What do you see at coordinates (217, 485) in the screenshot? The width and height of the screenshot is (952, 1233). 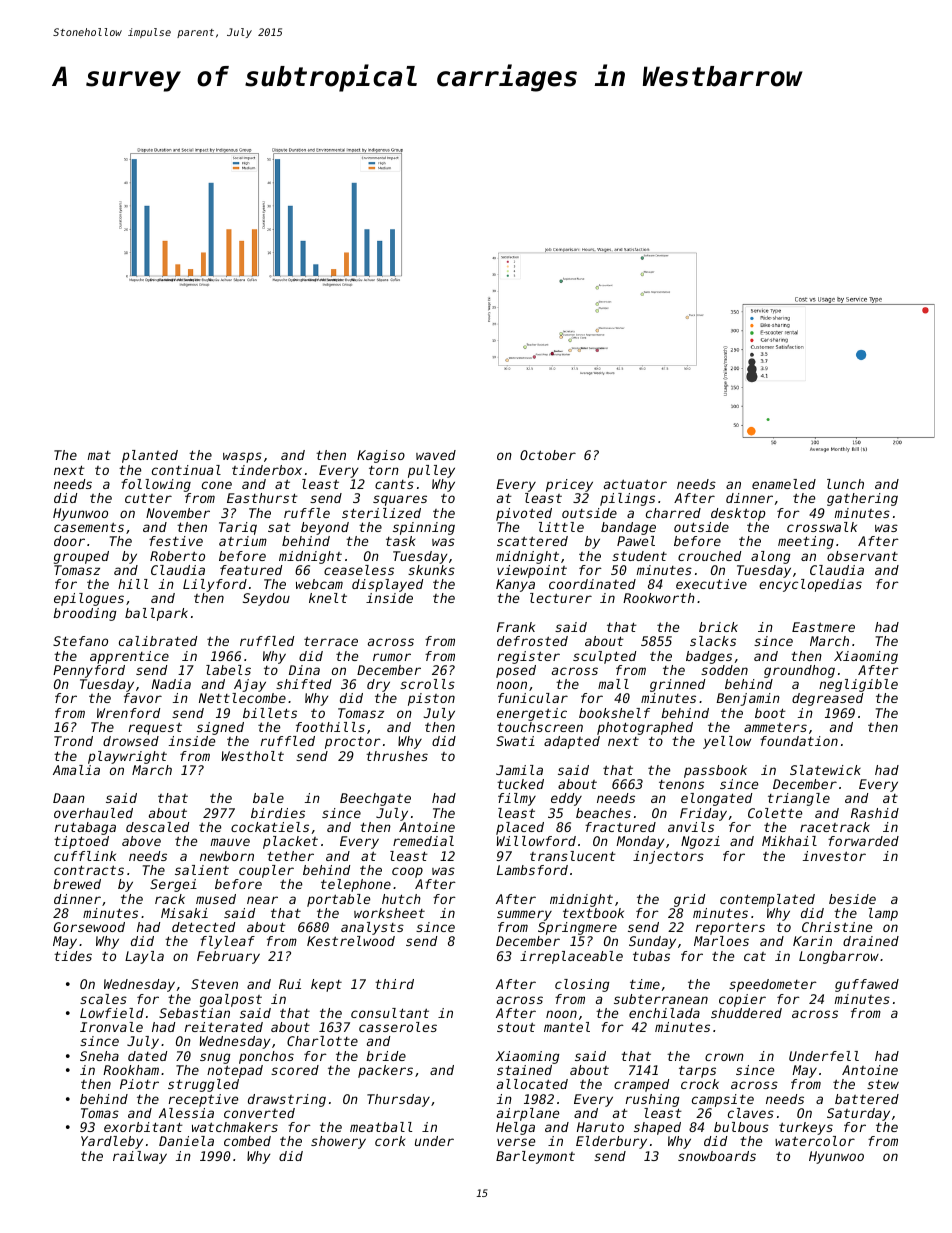 I see `cone` at bounding box center [217, 485].
